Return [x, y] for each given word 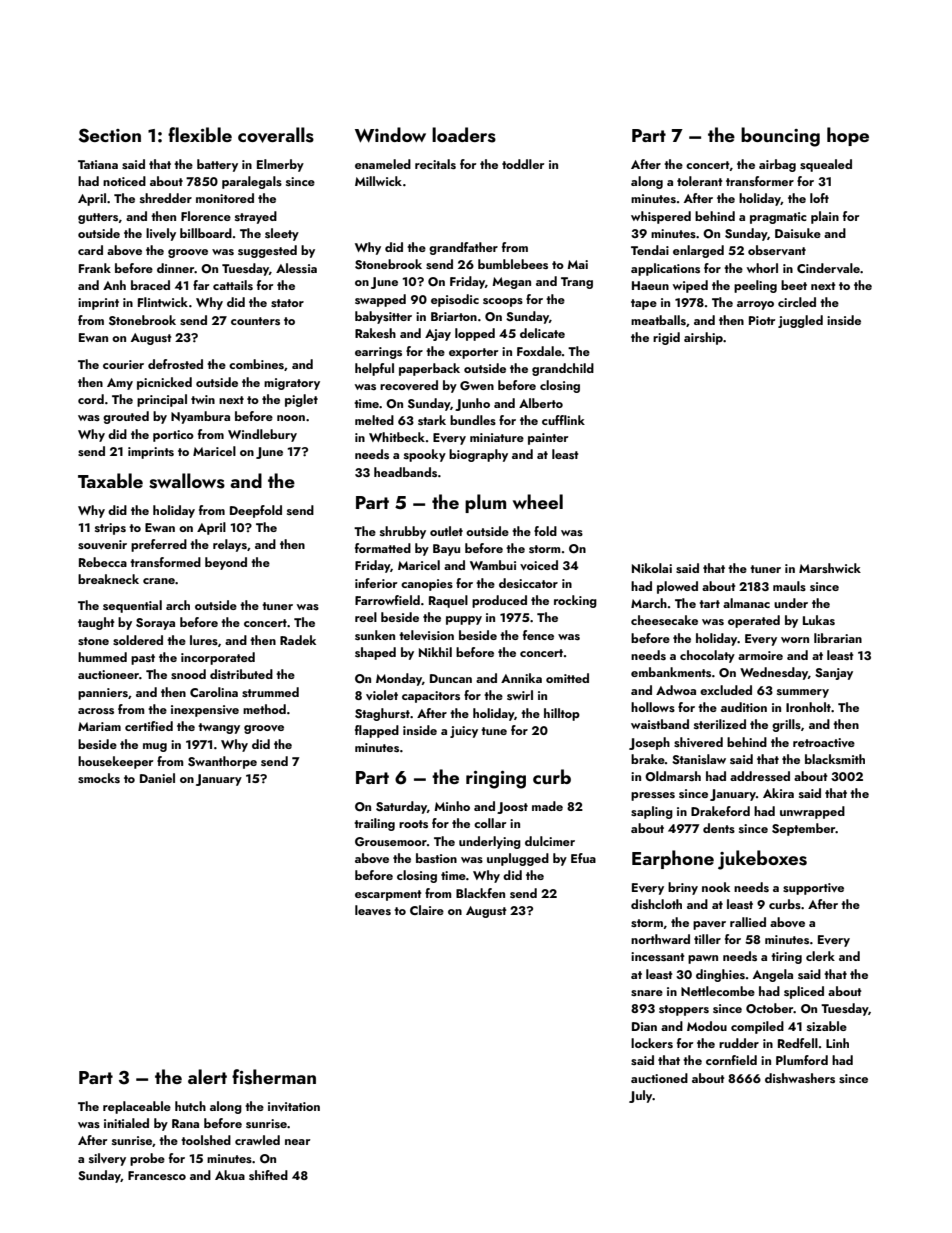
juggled [800, 321]
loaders [464, 135]
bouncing [780, 137]
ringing [496, 780]
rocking [575, 601]
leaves [373, 910]
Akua [230, 1175]
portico [173, 436]
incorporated [218, 658]
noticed [124, 181]
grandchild [563, 369]
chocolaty [707, 656]
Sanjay [834, 674]
